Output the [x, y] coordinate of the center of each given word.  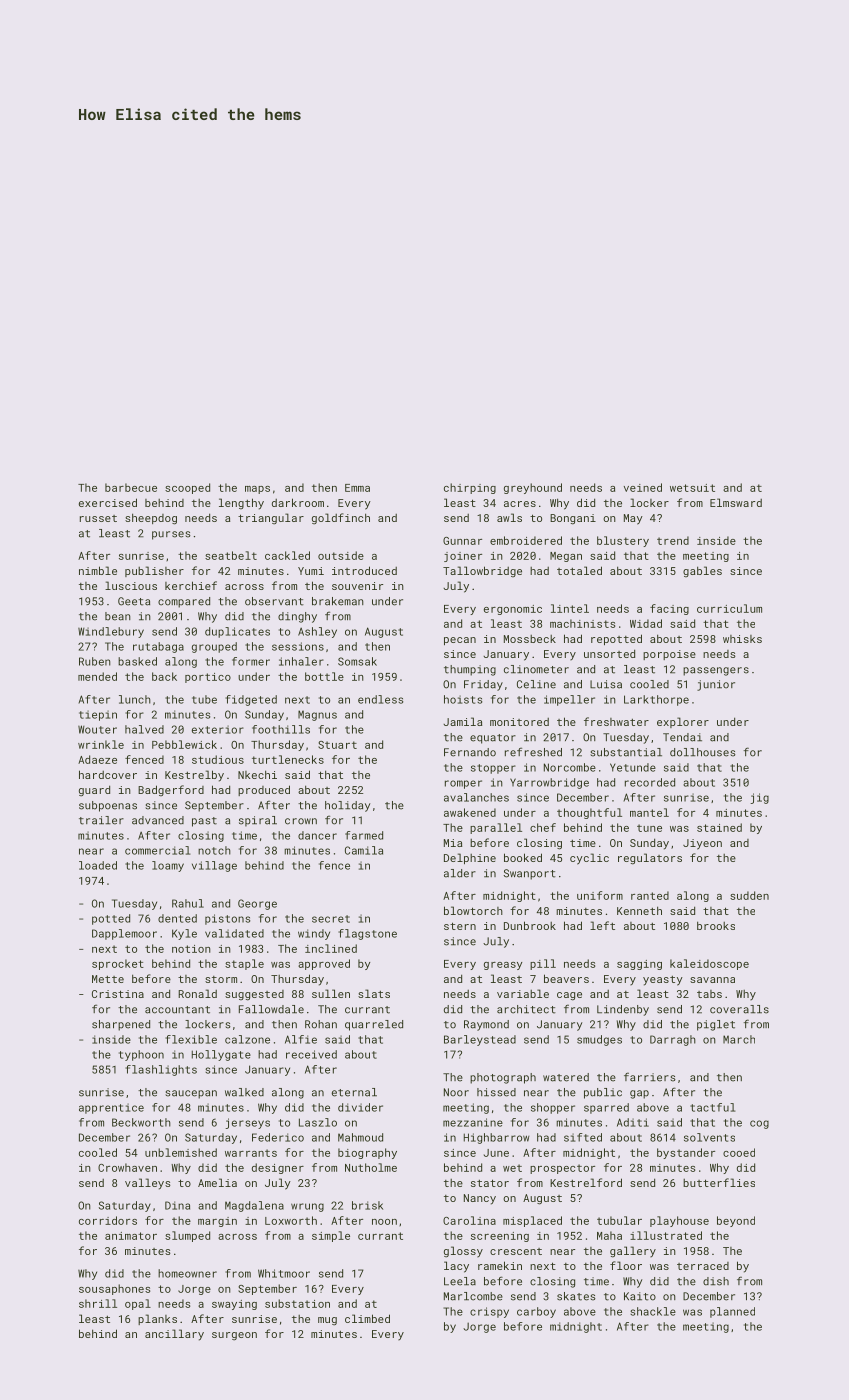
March [739, 1039]
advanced [158, 820]
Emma [357, 488]
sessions [298, 646]
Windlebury [111, 632]
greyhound [533, 488]
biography [367, 1153]
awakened [470, 812]
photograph [503, 1078]
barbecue [131, 487]
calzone [247, 1039]
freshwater [616, 721]
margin [217, 1222]
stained [719, 827]
